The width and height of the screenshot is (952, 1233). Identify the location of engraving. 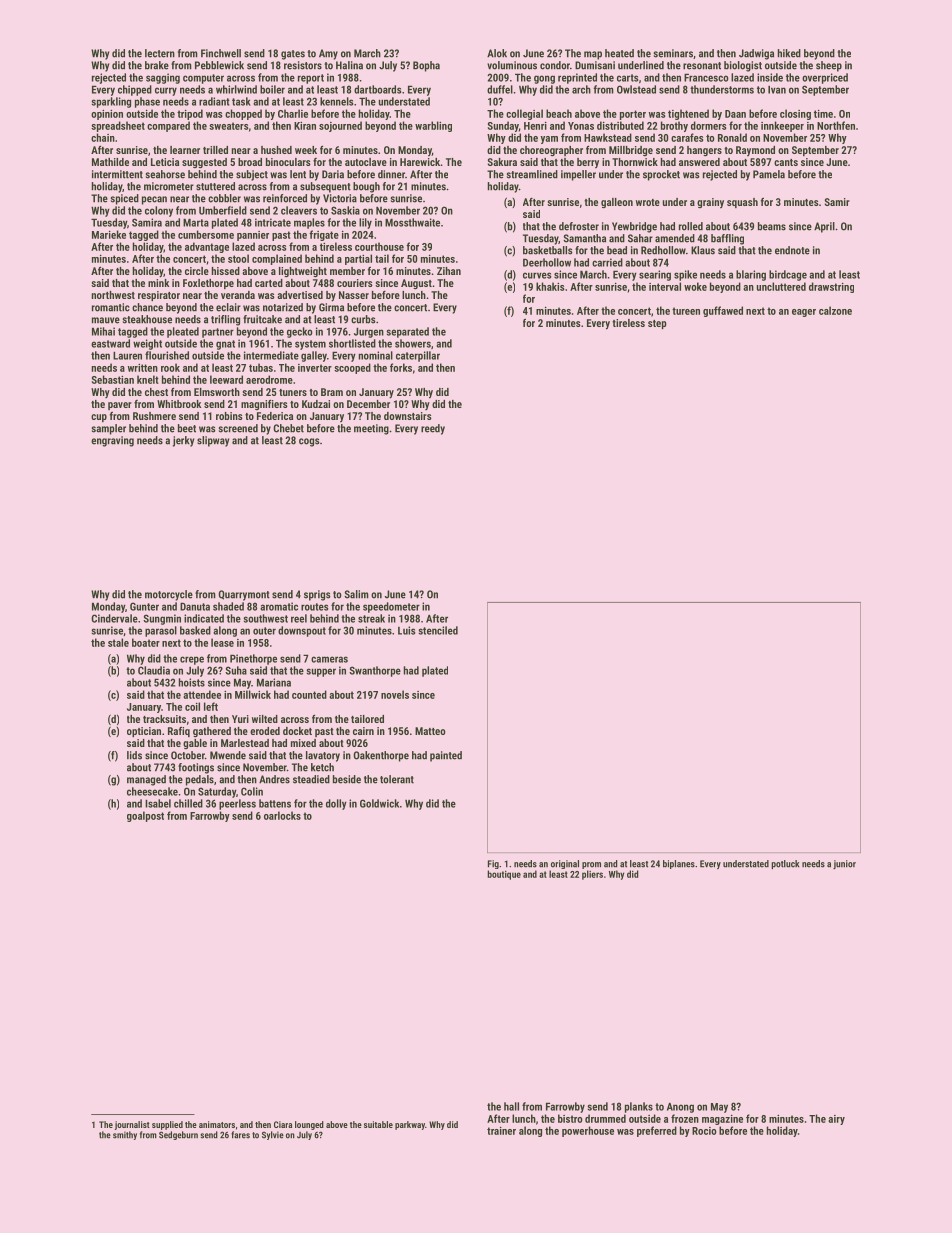
(112, 441).
